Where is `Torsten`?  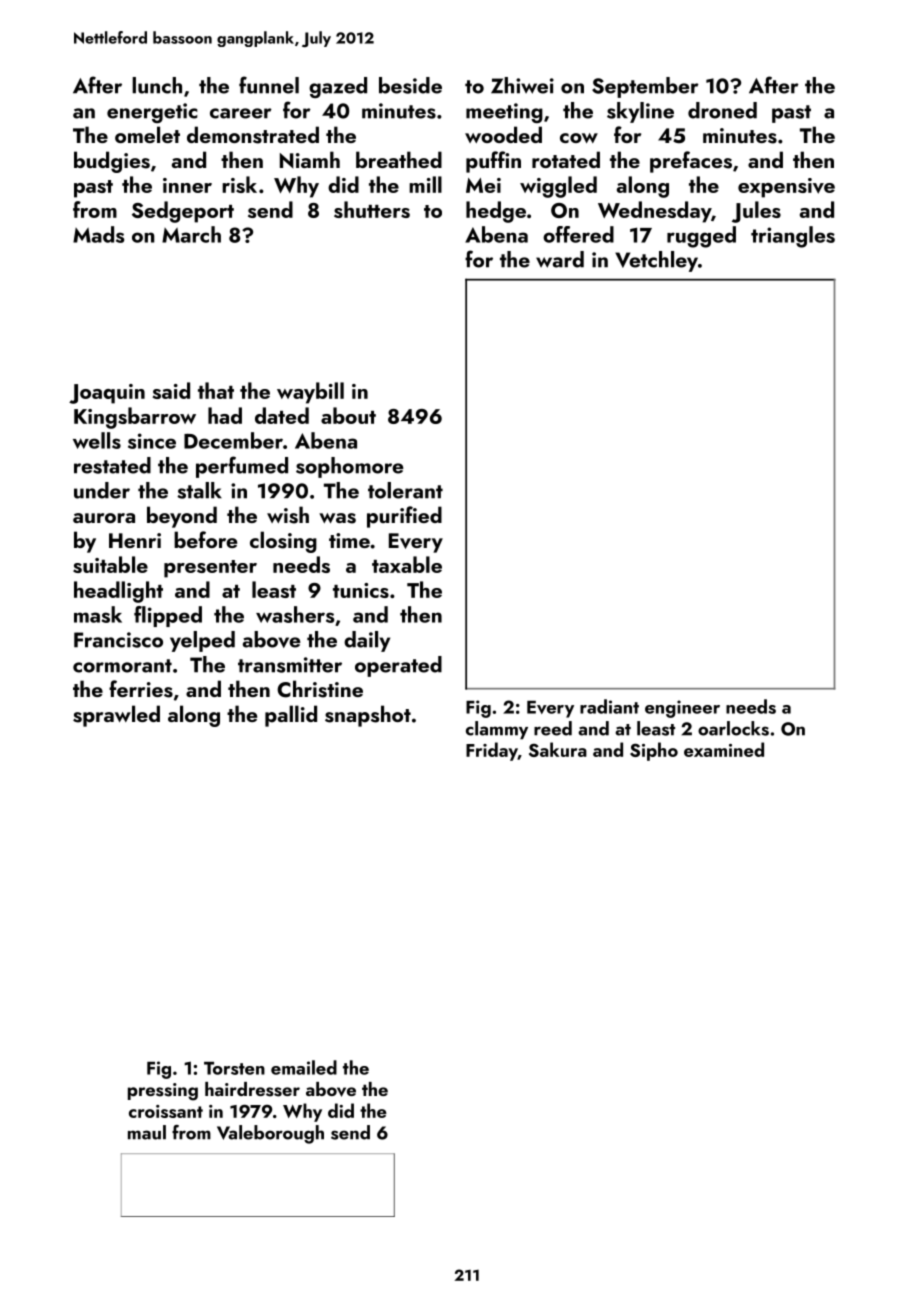
Torsten is located at coordinates (234, 1068).
